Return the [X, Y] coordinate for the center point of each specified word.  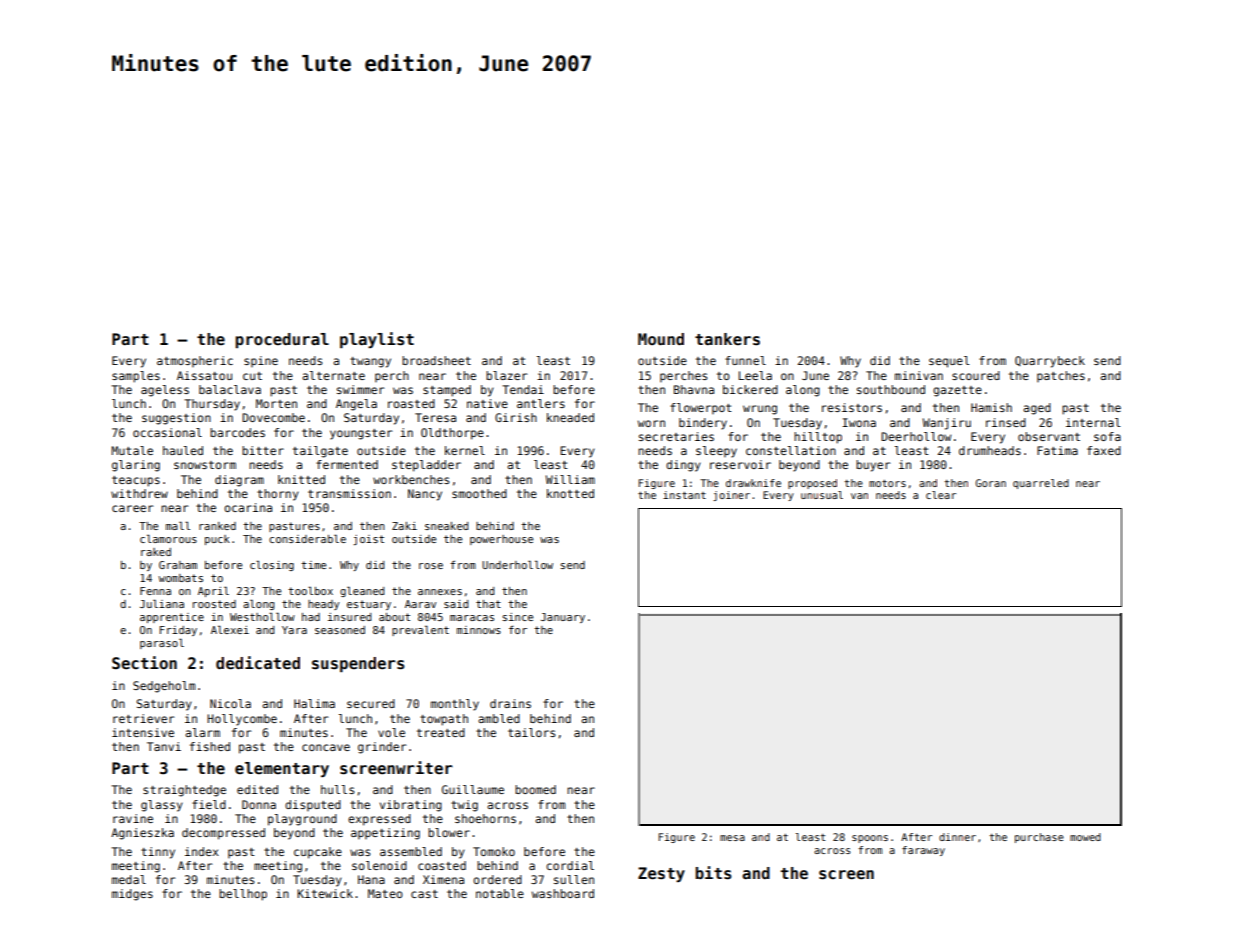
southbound [891, 389]
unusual [822, 495]
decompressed [223, 834]
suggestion [176, 419]
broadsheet [436, 360]
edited [257, 789]
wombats [180, 578]
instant [684, 495]
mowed [1085, 837]
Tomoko [494, 851]
